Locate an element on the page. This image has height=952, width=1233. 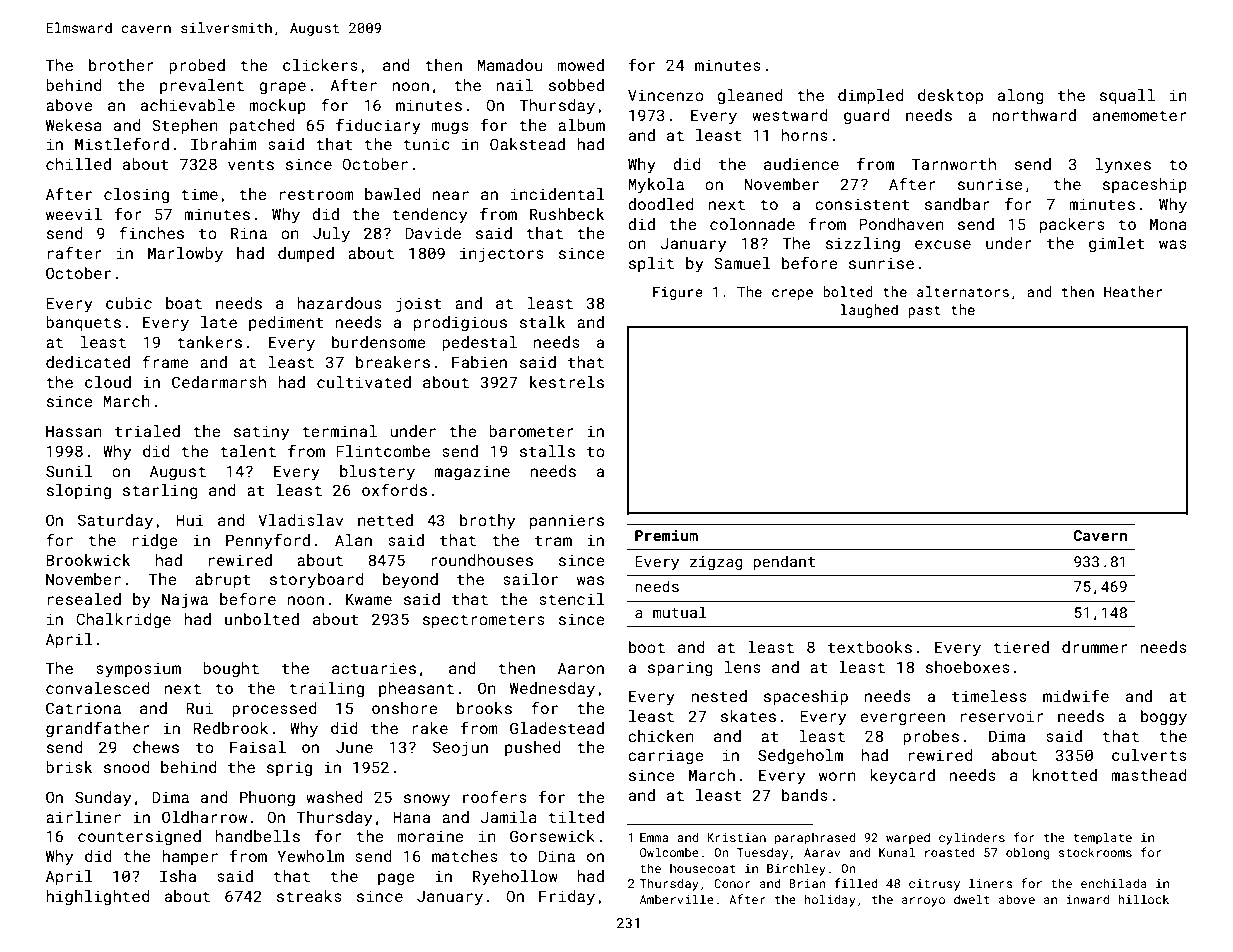
finches is located at coordinates (151, 232).
